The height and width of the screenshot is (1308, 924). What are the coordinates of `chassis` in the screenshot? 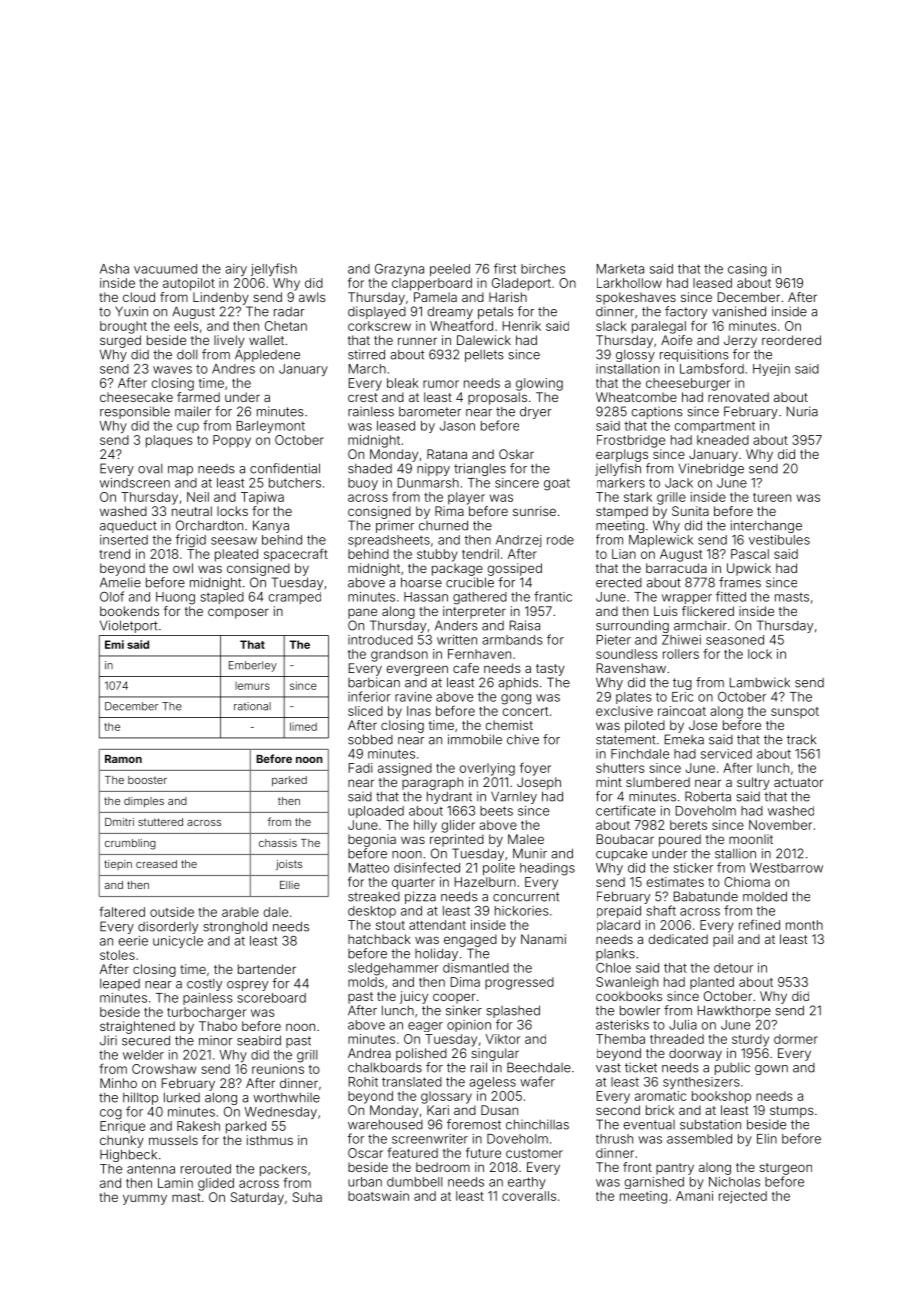 It's located at (278, 843).
